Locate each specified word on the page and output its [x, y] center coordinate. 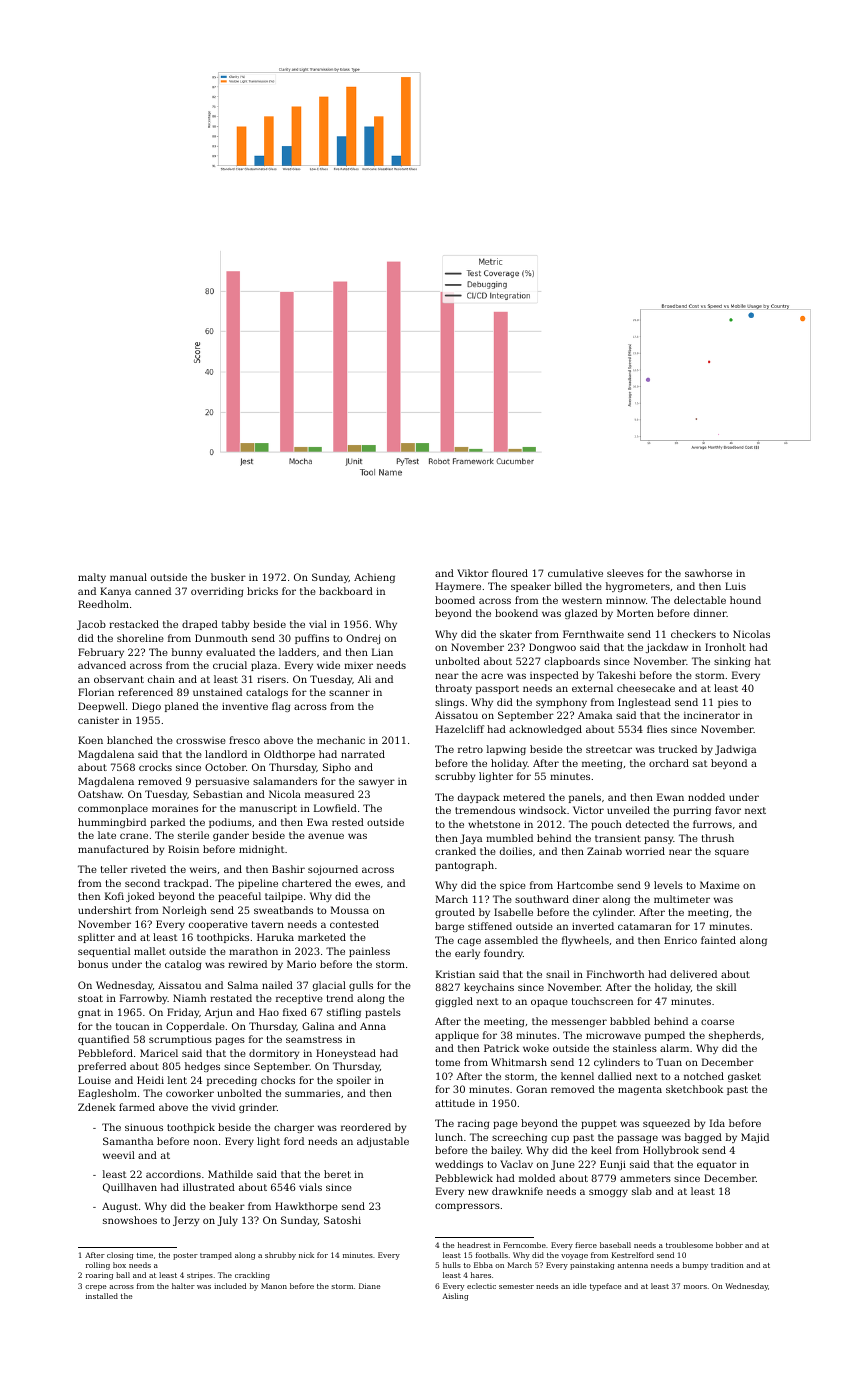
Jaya [471, 839]
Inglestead [644, 703]
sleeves [625, 573]
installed [102, 1296]
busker [228, 577]
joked [140, 897]
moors [695, 1287]
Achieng [374, 578]
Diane [369, 1286]
